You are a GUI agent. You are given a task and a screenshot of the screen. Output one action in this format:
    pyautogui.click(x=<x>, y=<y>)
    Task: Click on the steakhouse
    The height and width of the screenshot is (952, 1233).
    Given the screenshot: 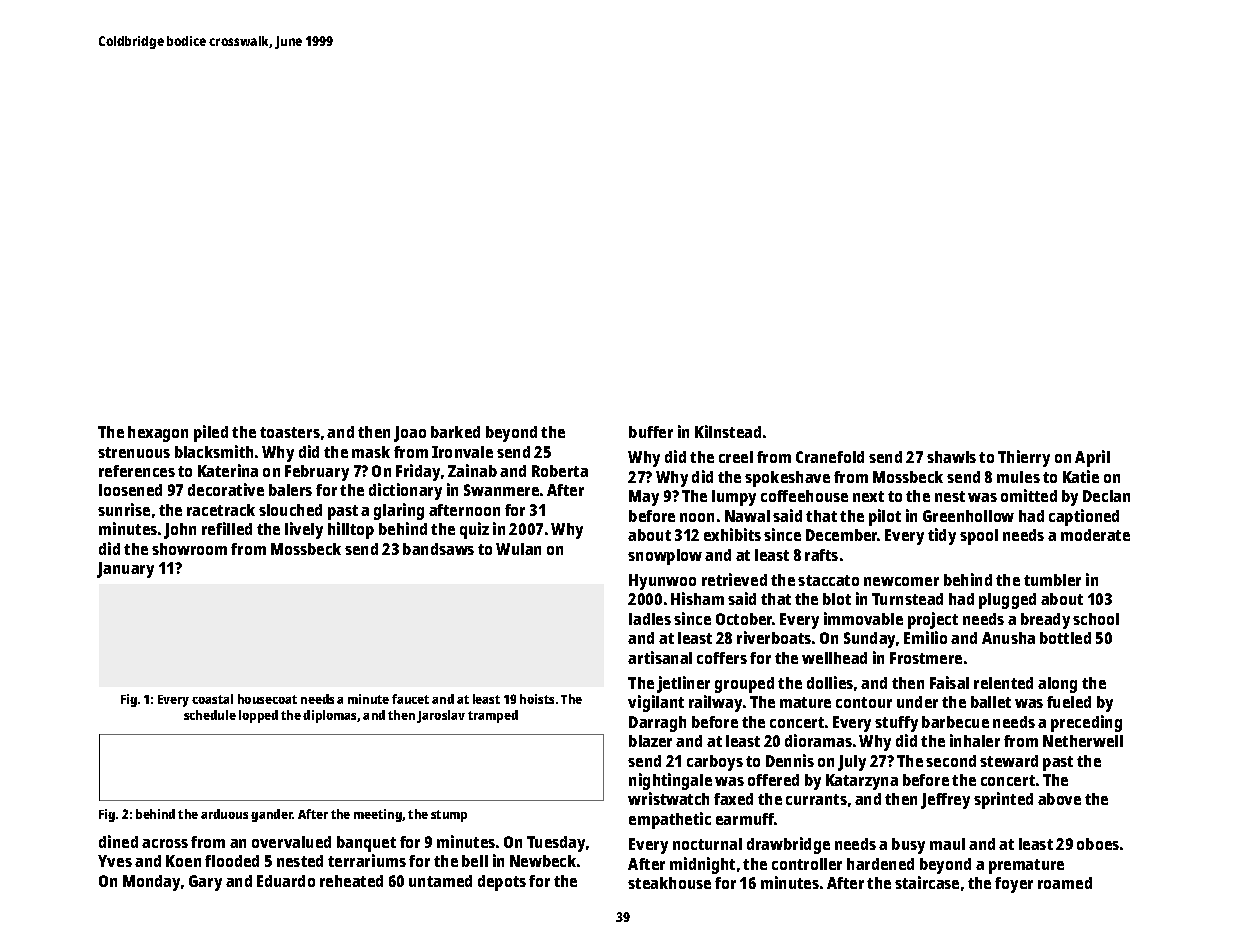 What is the action you would take?
    pyautogui.click(x=669, y=883)
